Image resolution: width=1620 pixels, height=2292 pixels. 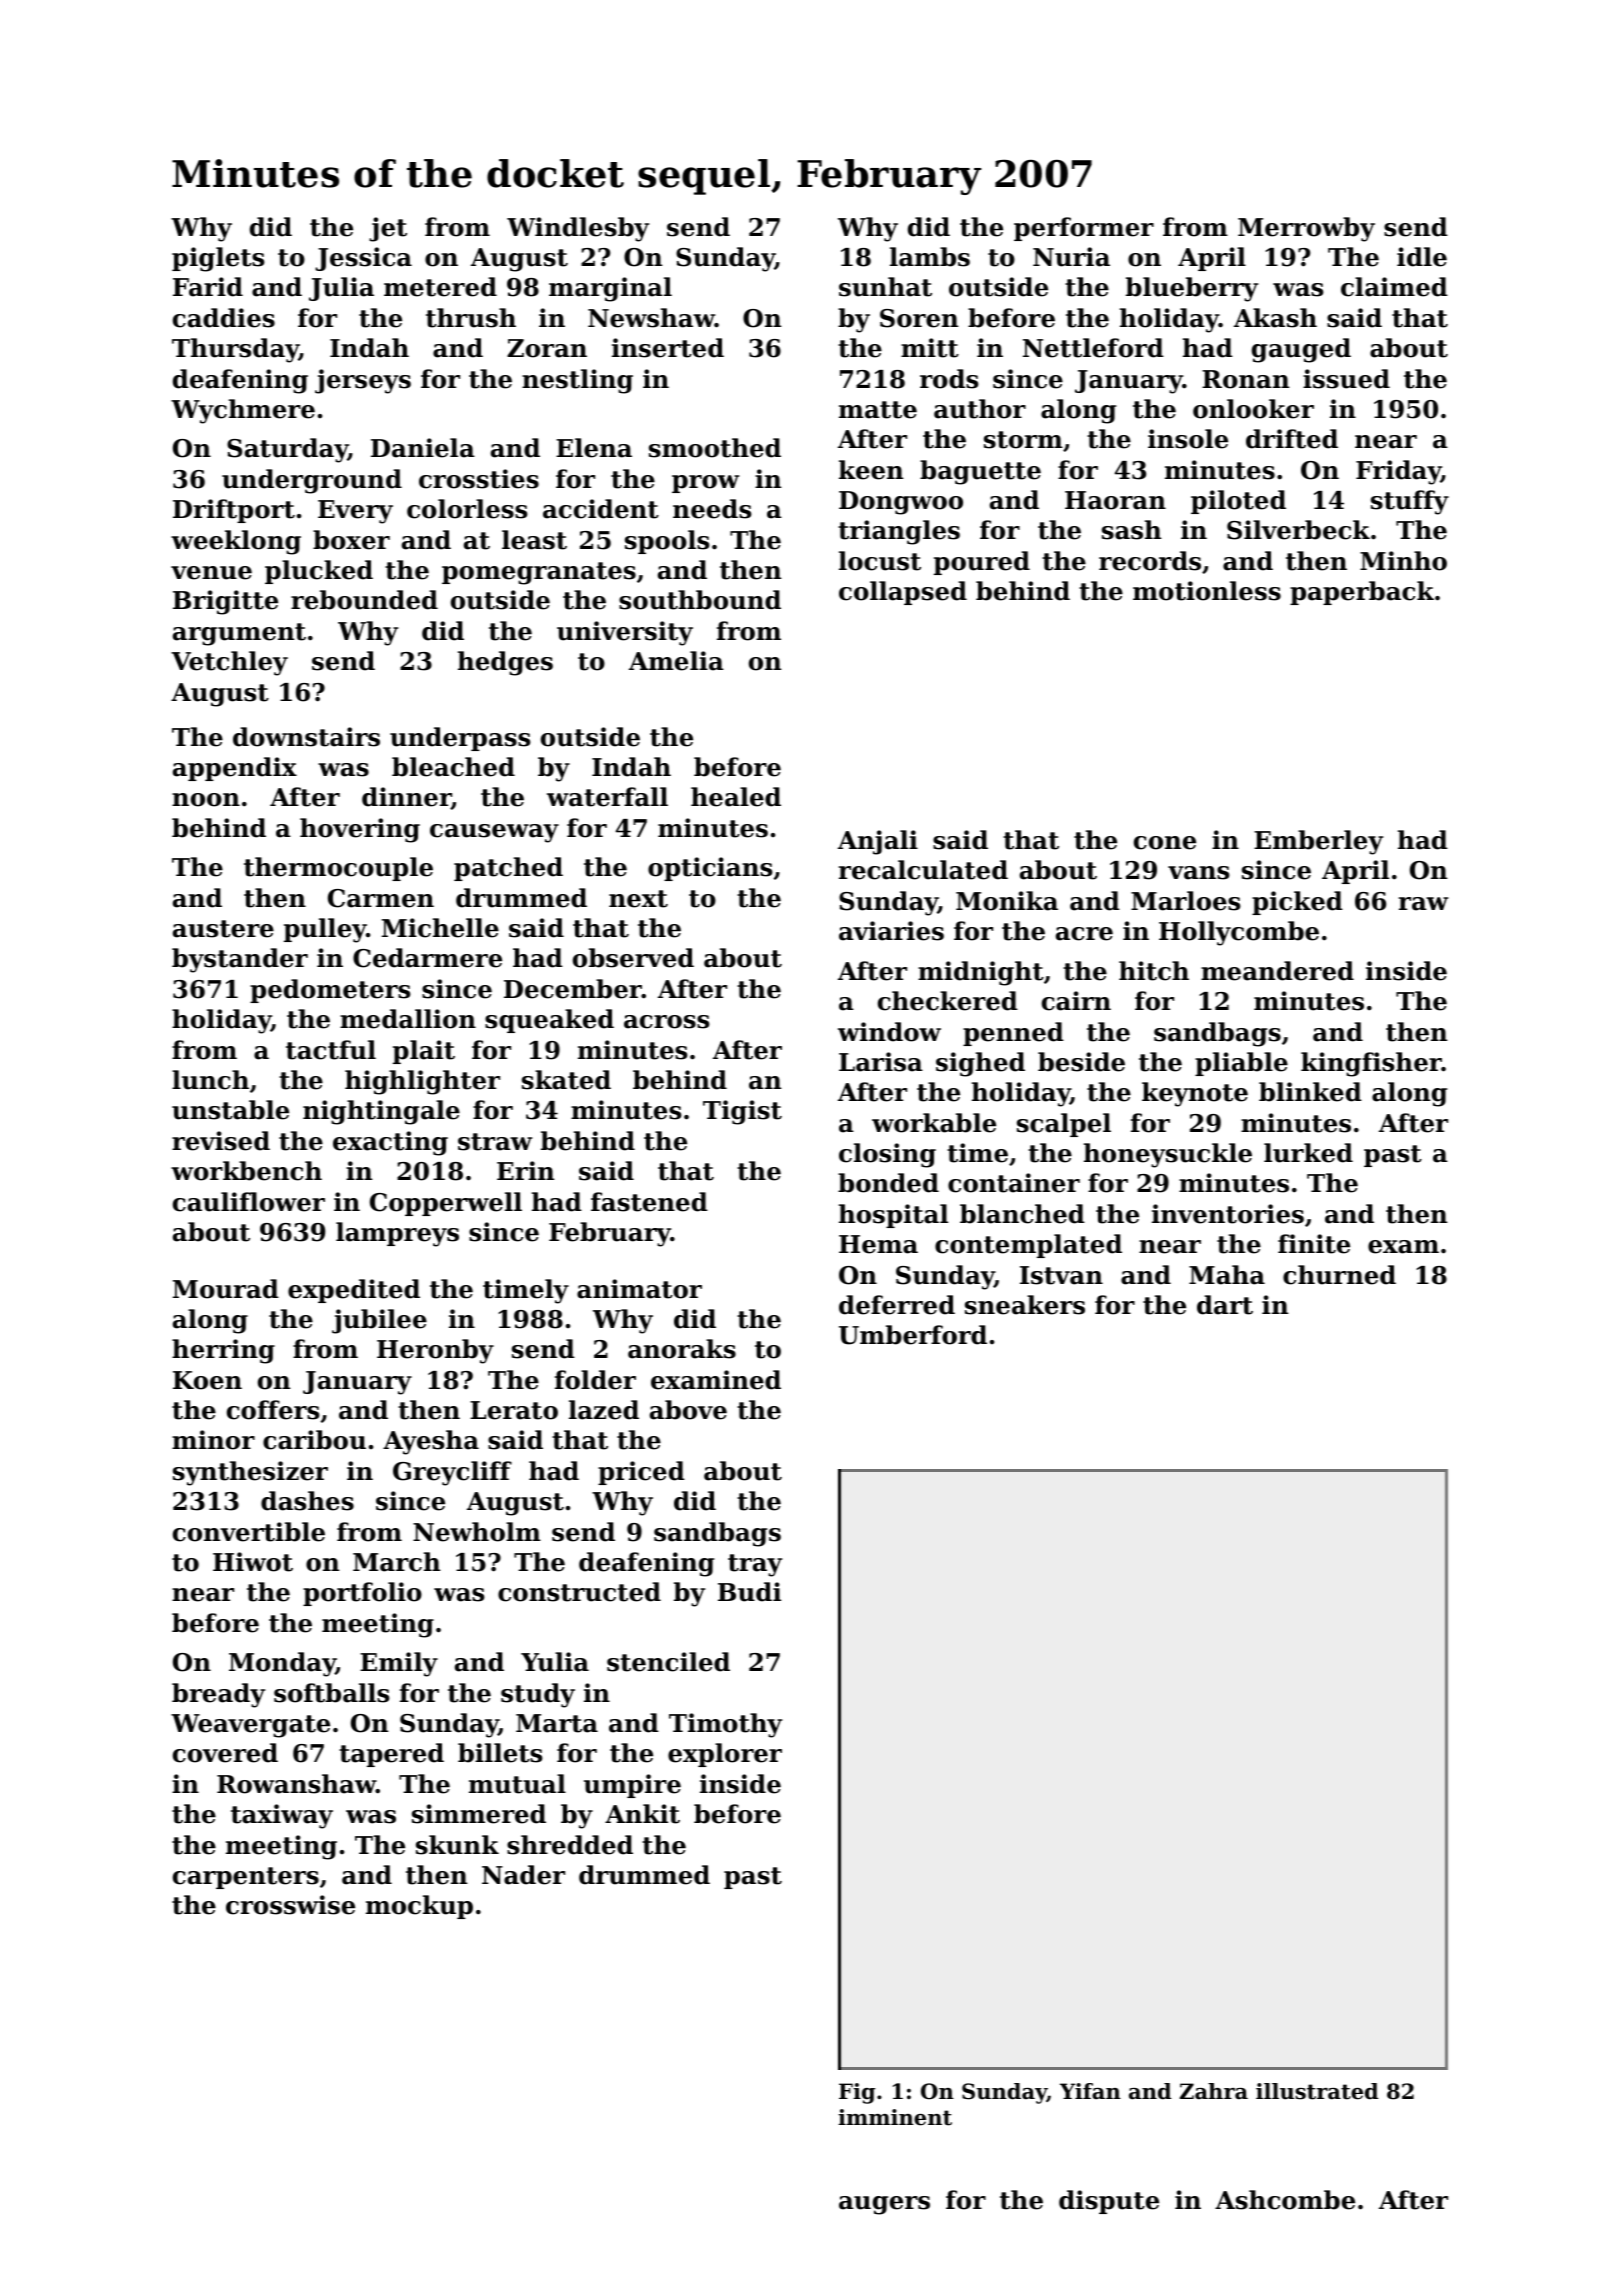 What do you see at coordinates (913, 1335) in the screenshot?
I see `Umberford` at bounding box center [913, 1335].
